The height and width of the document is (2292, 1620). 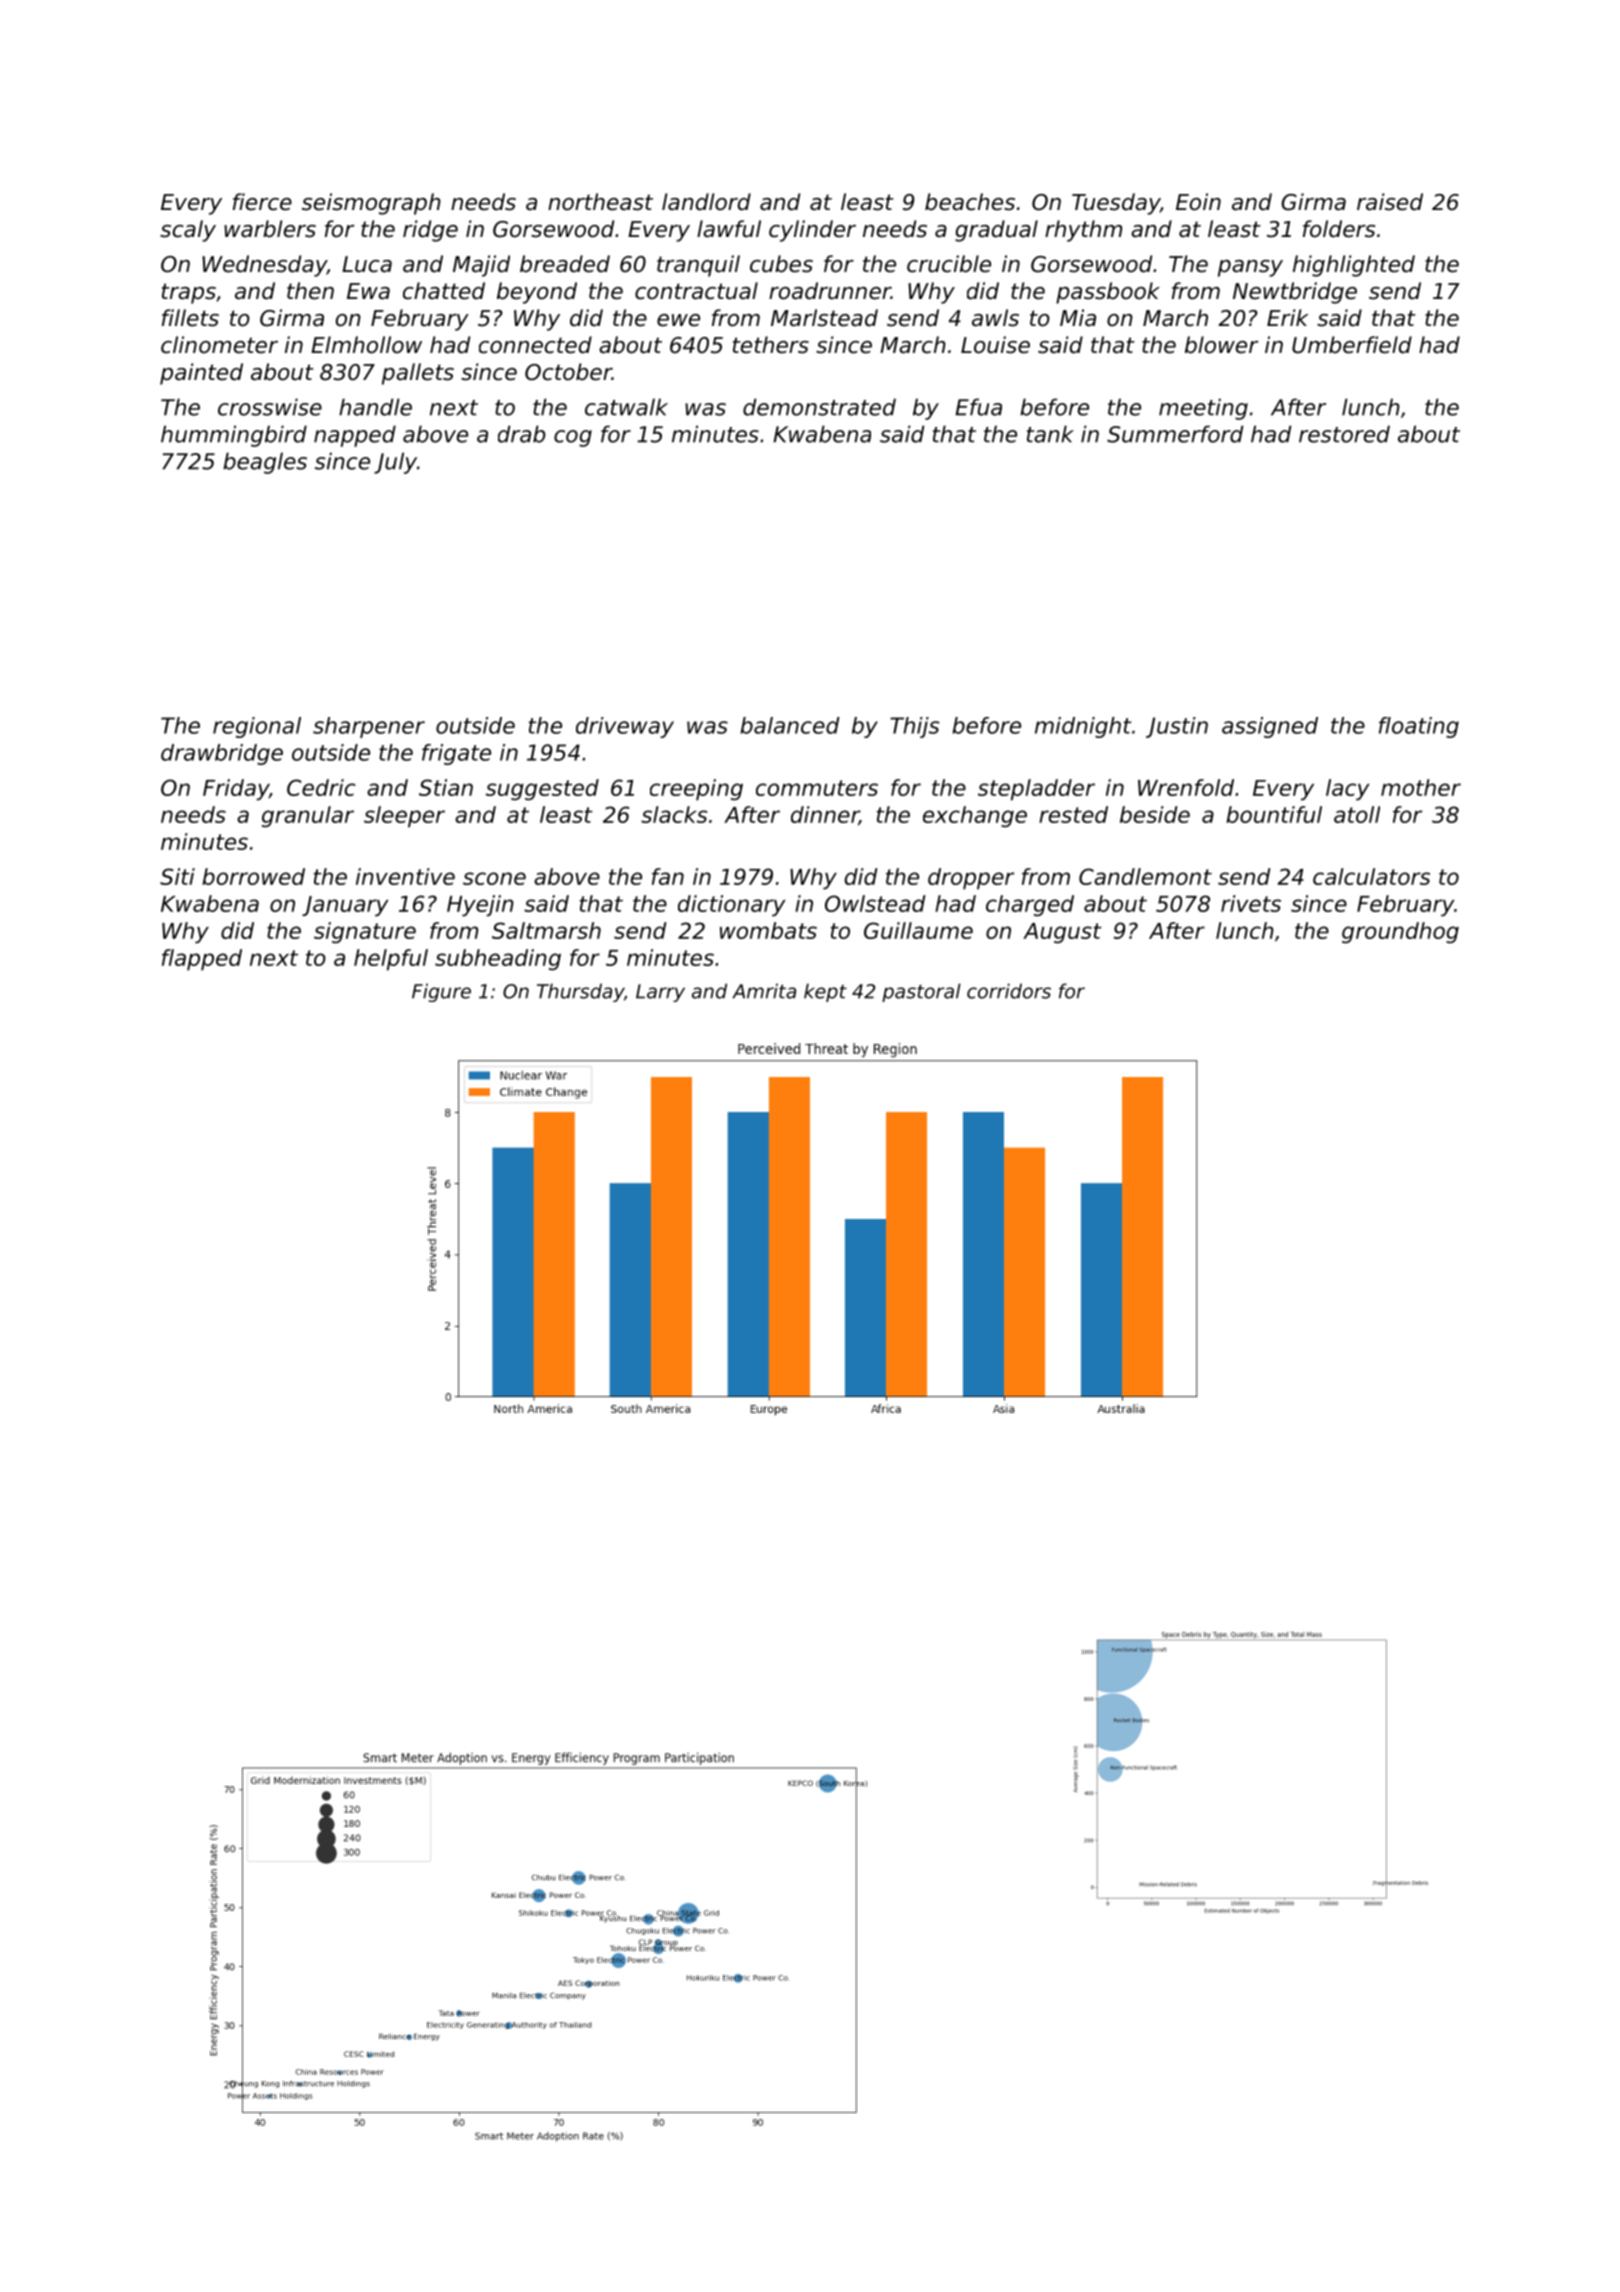 I want to click on raised, so click(x=1390, y=202).
